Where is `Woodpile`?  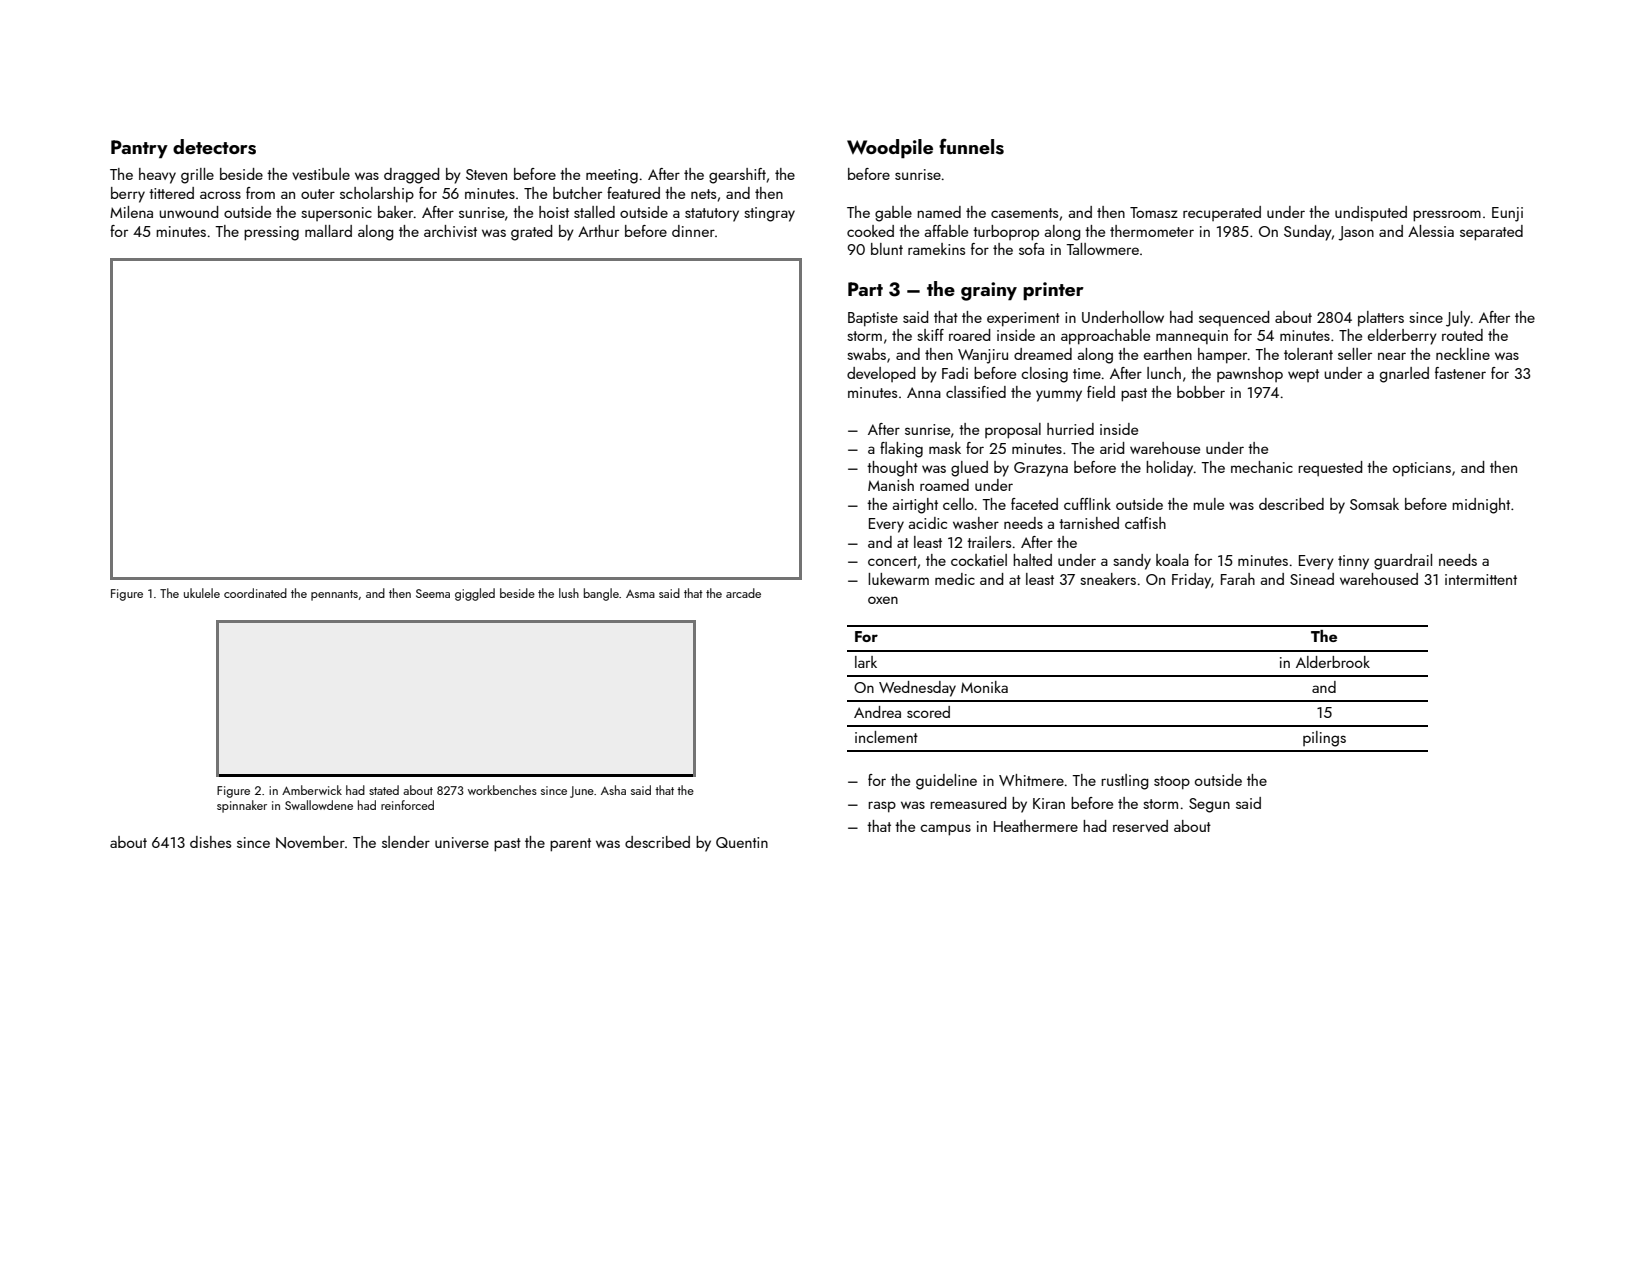 Woodpile is located at coordinates (890, 148).
